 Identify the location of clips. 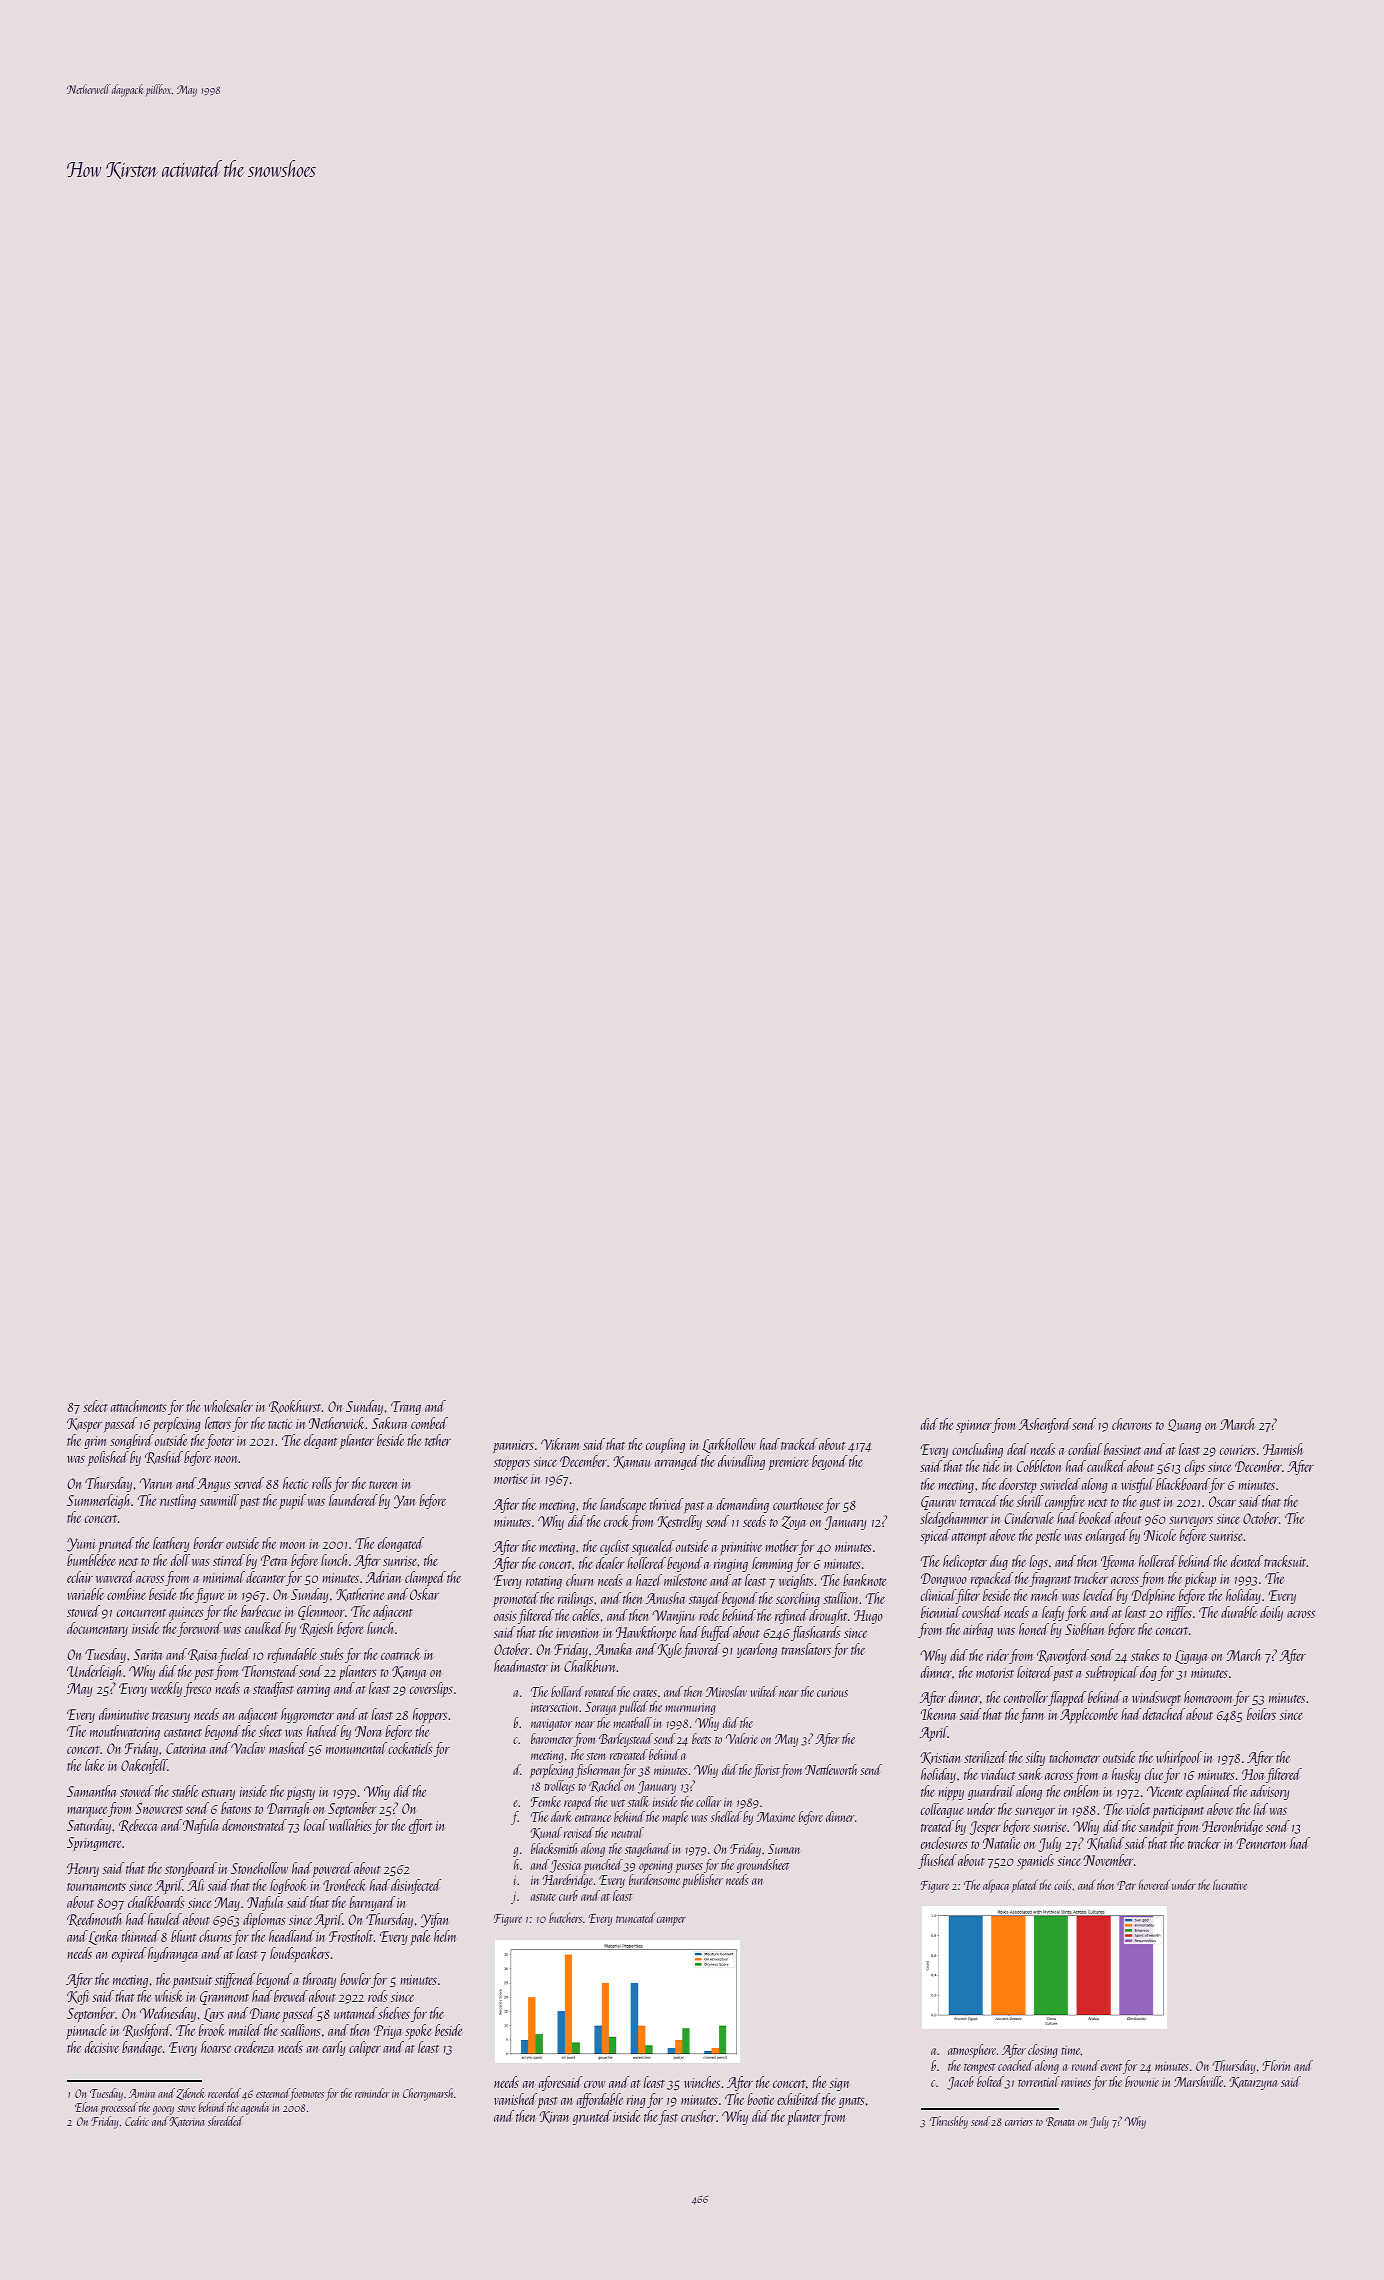
(1195, 1468).
